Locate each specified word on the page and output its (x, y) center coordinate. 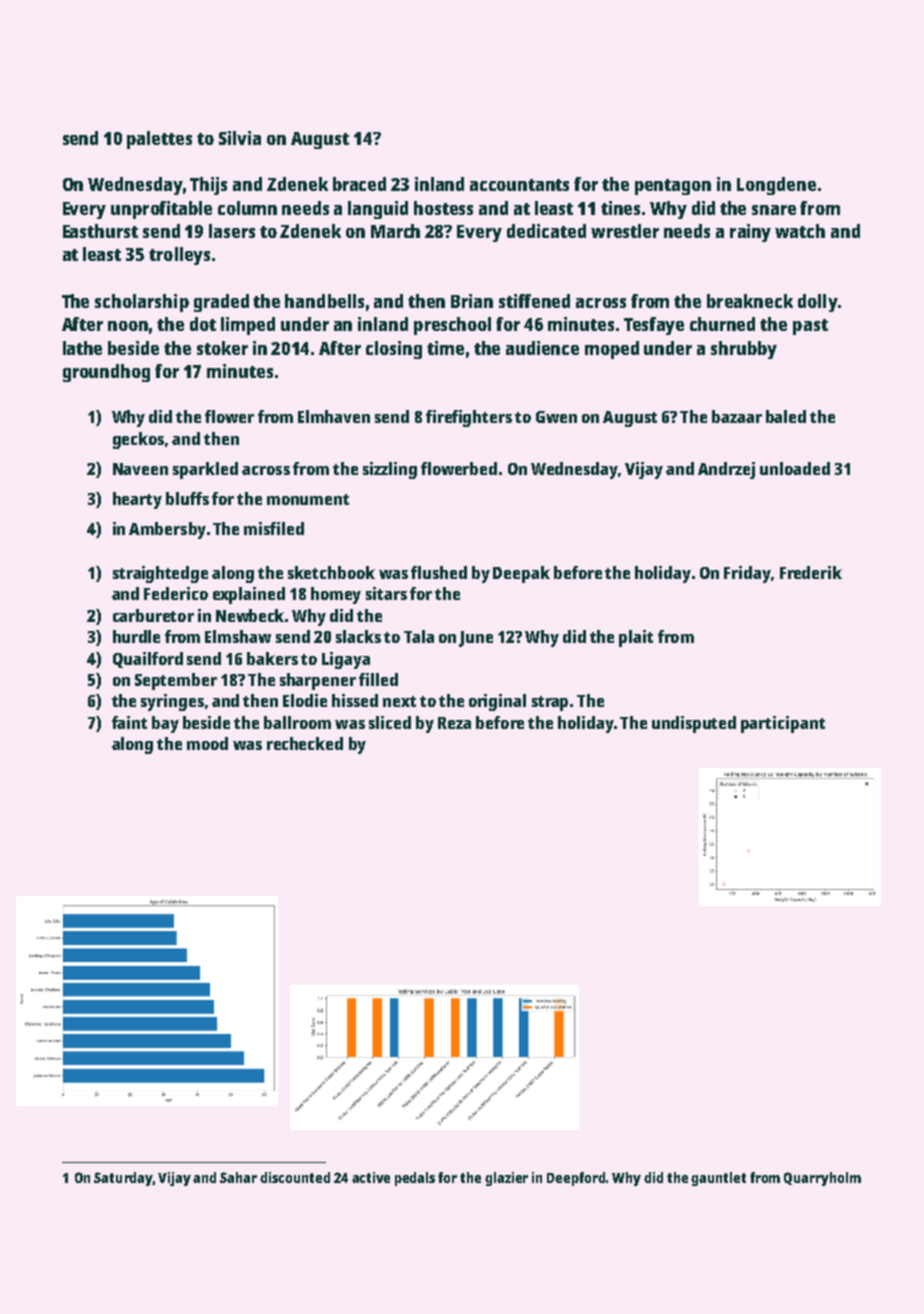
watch (800, 231)
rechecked (305, 743)
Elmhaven (334, 416)
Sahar (238, 1177)
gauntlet (718, 1179)
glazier (506, 1179)
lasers (232, 231)
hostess (443, 208)
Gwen (556, 417)
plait (636, 638)
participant (783, 724)
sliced (390, 722)
